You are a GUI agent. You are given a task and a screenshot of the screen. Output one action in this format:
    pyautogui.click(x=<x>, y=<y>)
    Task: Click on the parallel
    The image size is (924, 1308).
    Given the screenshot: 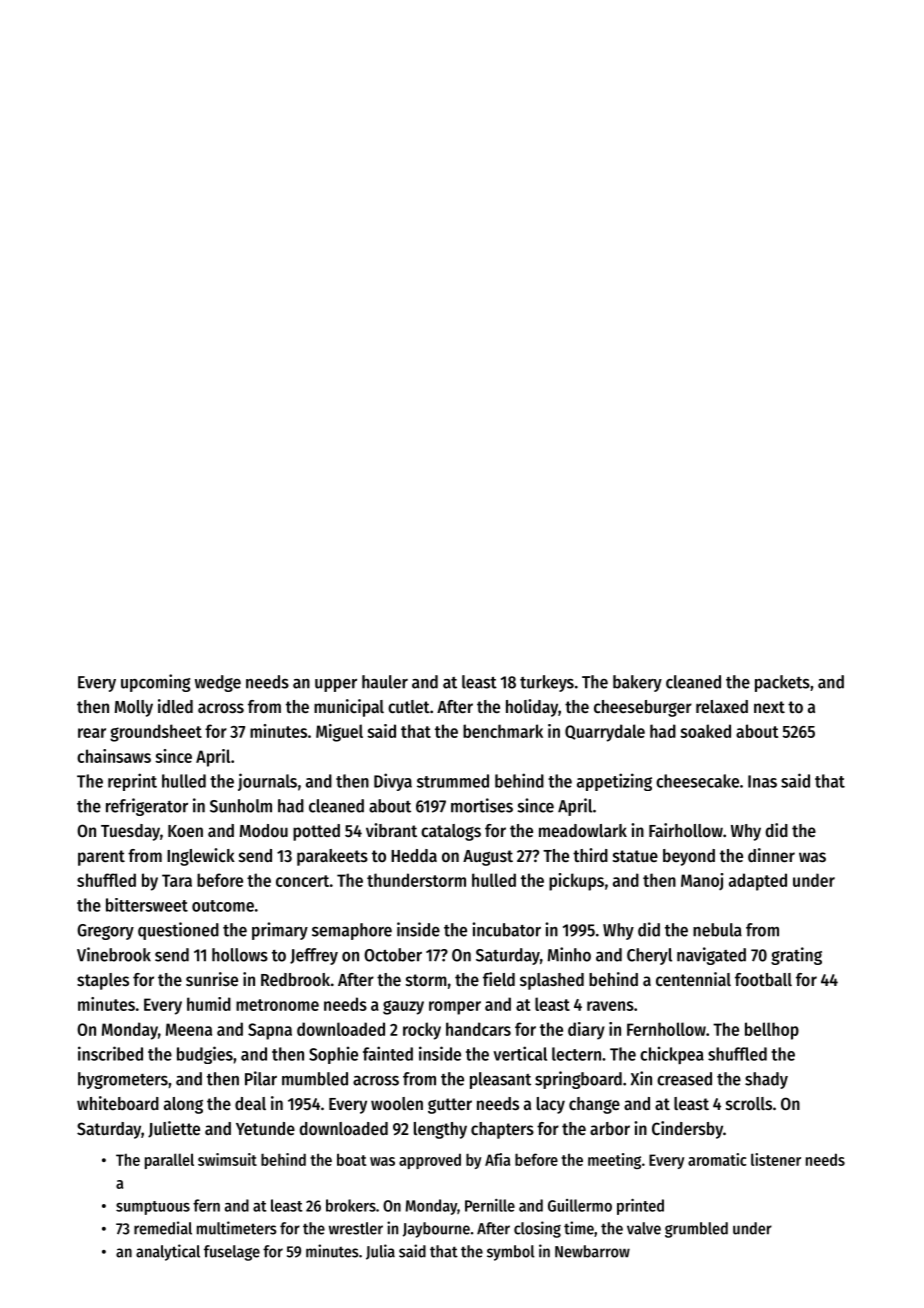 What is the action you would take?
    pyautogui.click(x=169, y=1161)
